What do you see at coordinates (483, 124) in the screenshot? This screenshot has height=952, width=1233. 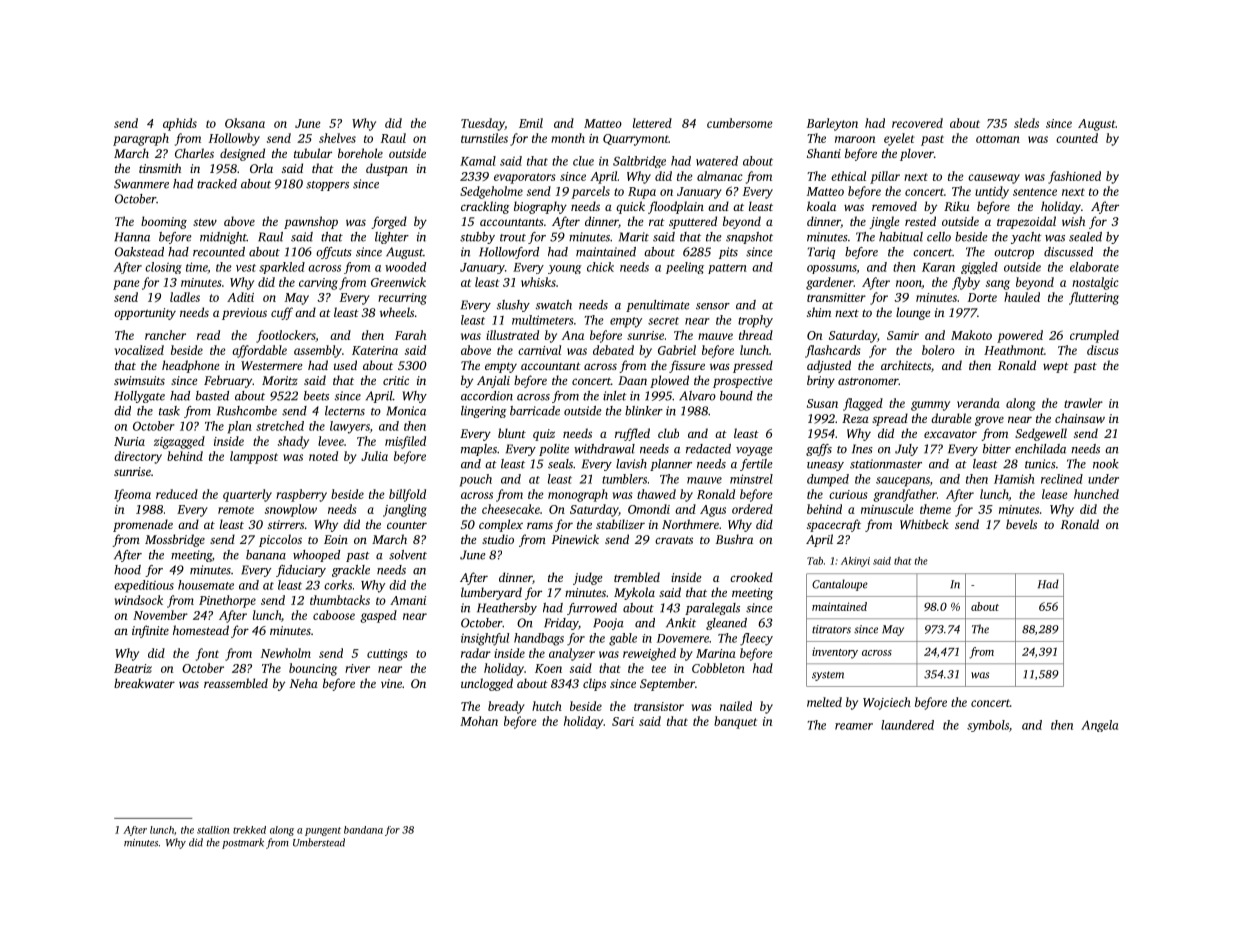 I see `Tuesday` at bounding box center [483, 124].
